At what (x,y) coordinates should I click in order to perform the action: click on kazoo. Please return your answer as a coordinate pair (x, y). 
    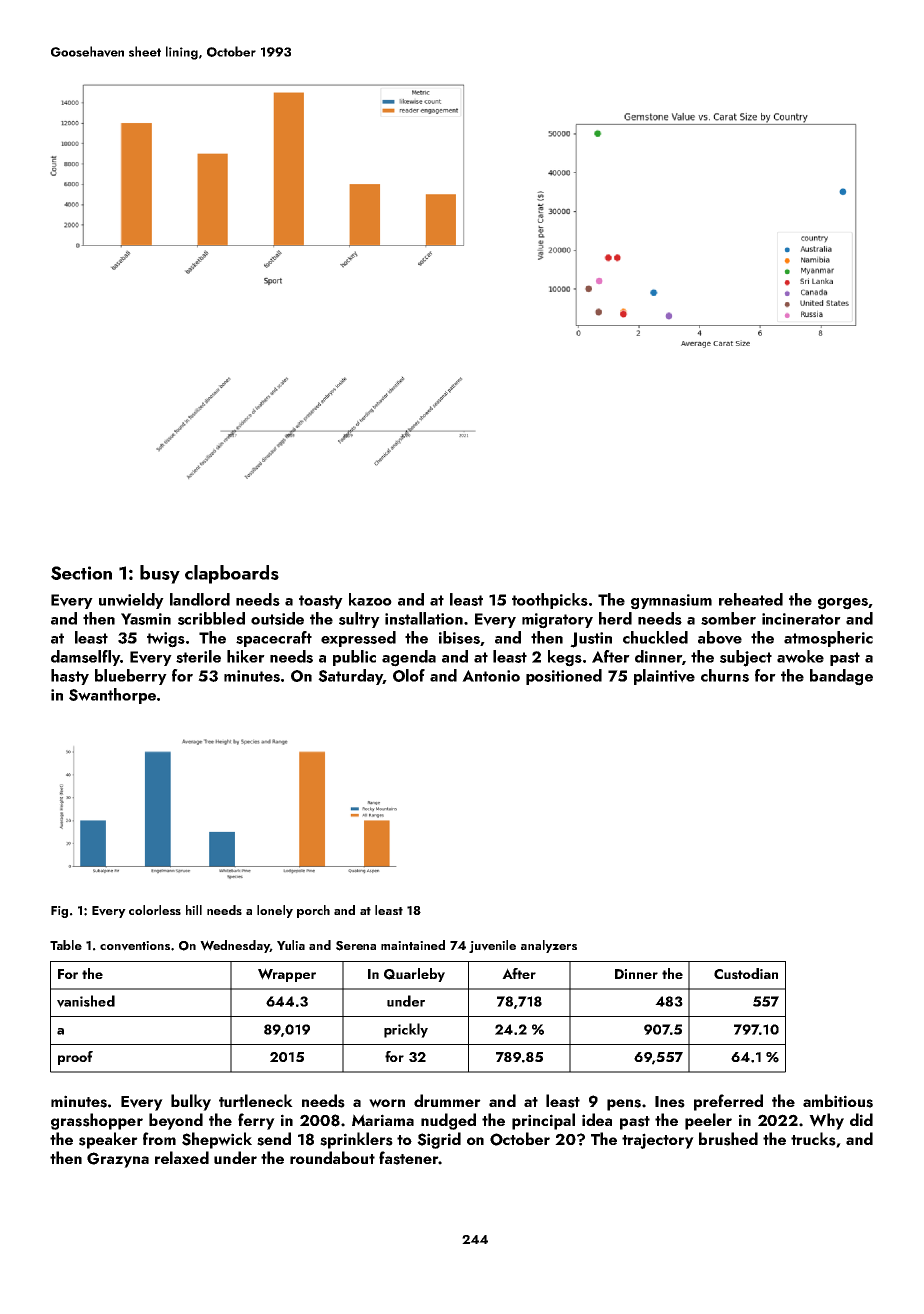
    Looking at the image, I should click on (370, 599).
